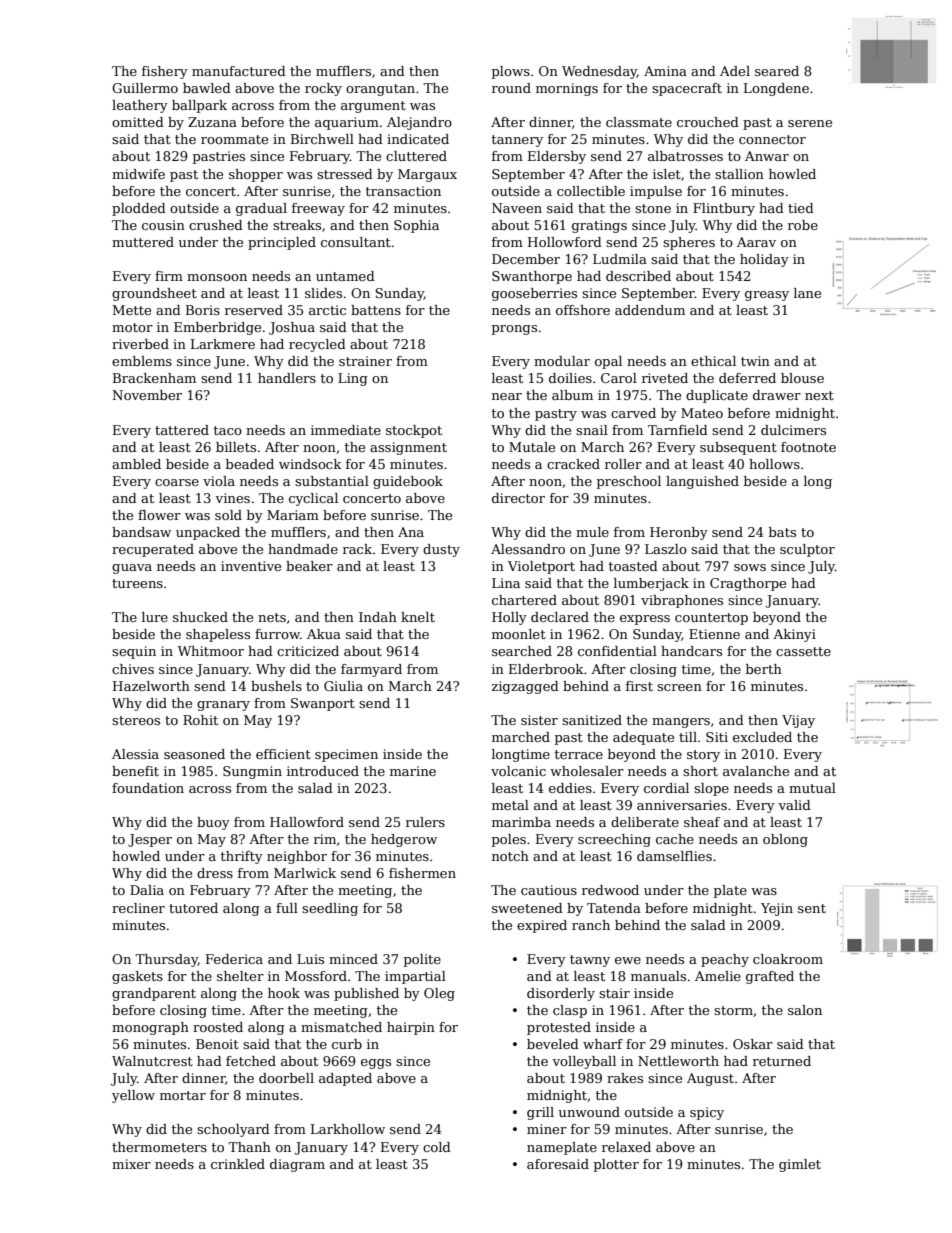 Image resolution: width=952 pixels, height=1233 pixels. What do you see at coordinates (242, 857) in the screenshot?
I see `thrifty` at bounding box center [242, 857].
